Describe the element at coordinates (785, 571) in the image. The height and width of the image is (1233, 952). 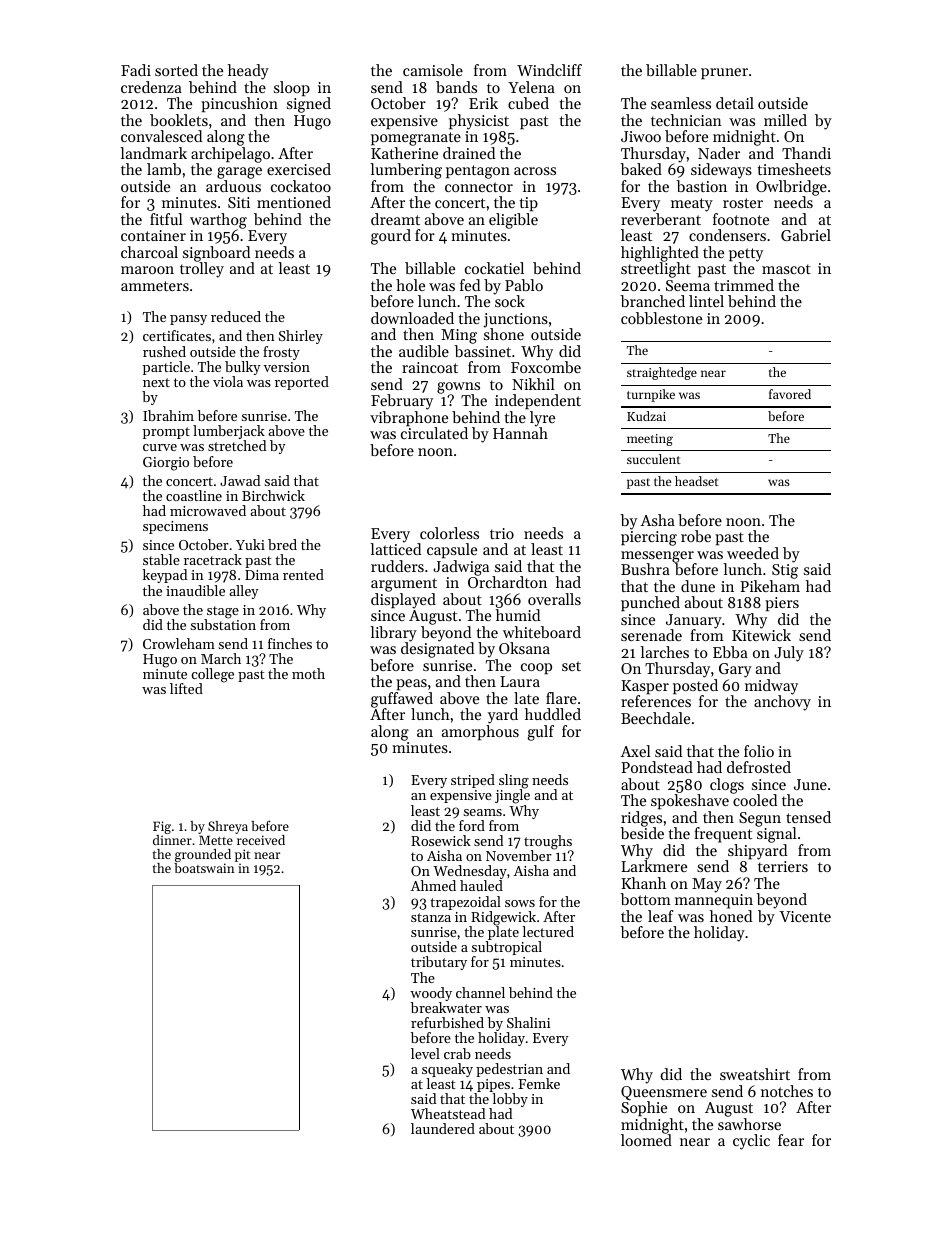
I see `Stig` at that location.
